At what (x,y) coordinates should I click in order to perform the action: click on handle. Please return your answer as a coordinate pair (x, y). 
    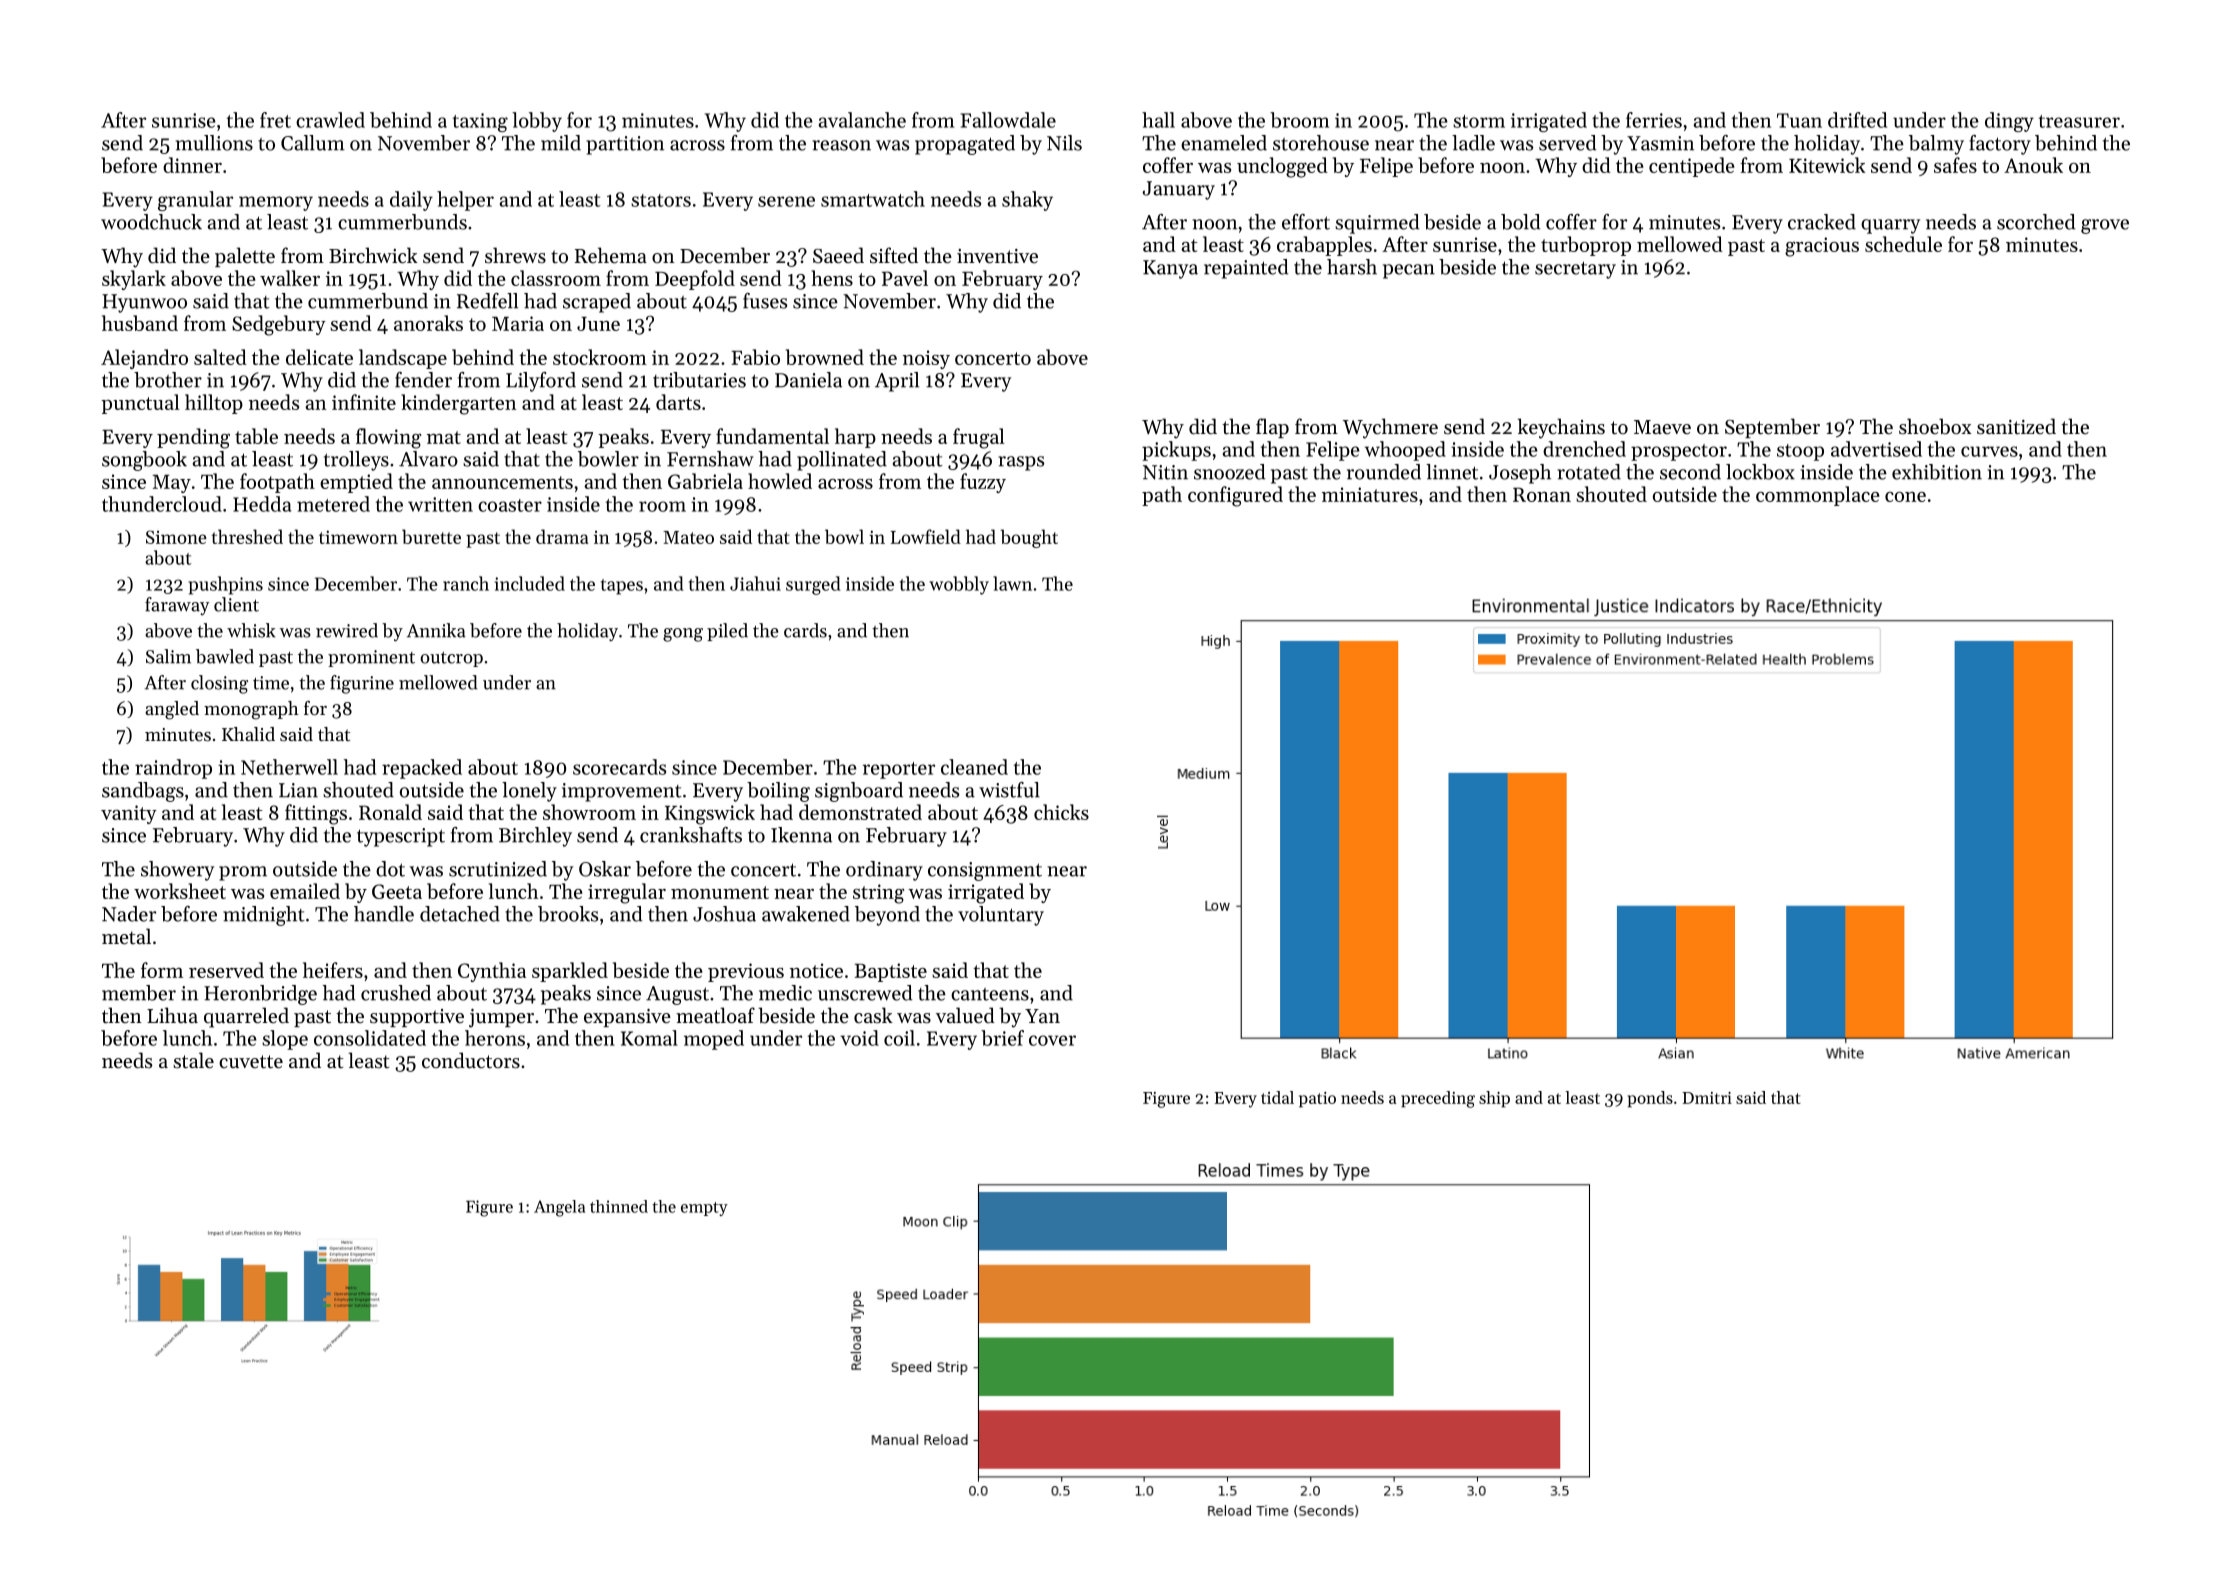
    Looking at the image, I should click on (384, 914).
